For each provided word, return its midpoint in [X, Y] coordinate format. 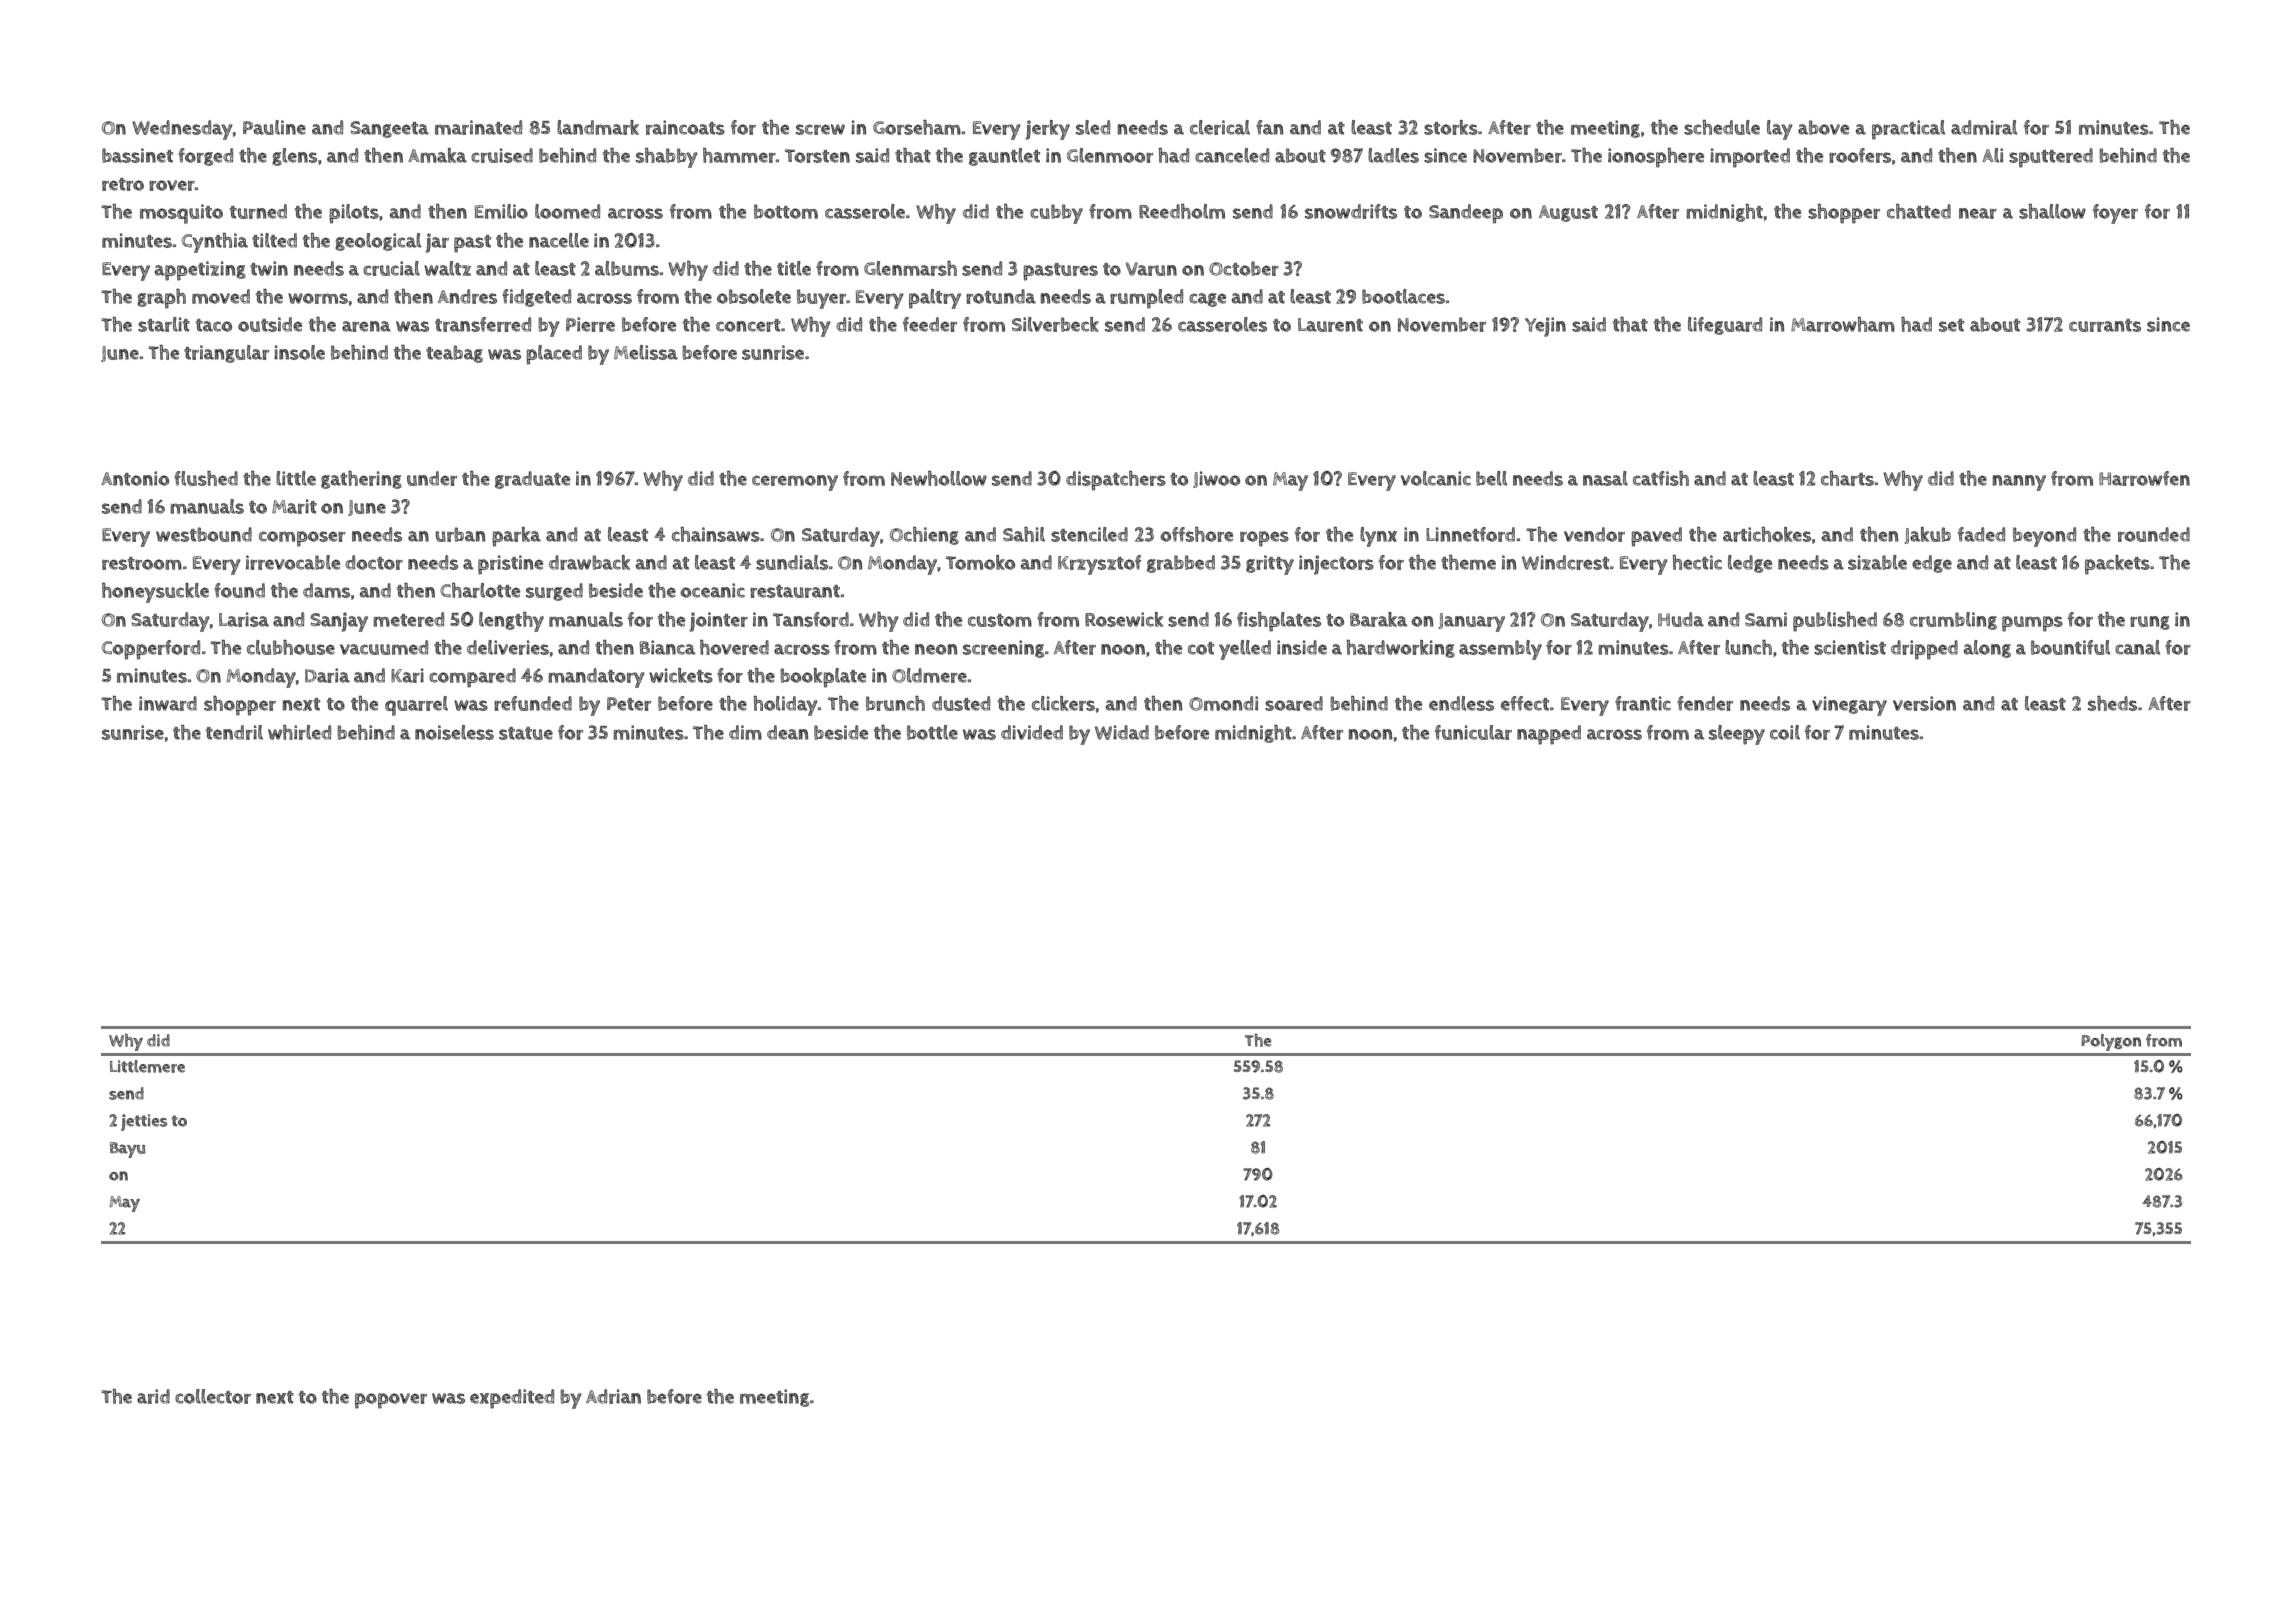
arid [153, 1396]
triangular [226, 354]
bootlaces [1403, 296]
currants [2105, 325]
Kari [407, 675]
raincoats [685, 127]
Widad [1122, 732]
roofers [1860, 155]
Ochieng [924, 536]
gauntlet [1004, 157]
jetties [144, 1122]
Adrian [613, 1396]
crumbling [1953, 621]
